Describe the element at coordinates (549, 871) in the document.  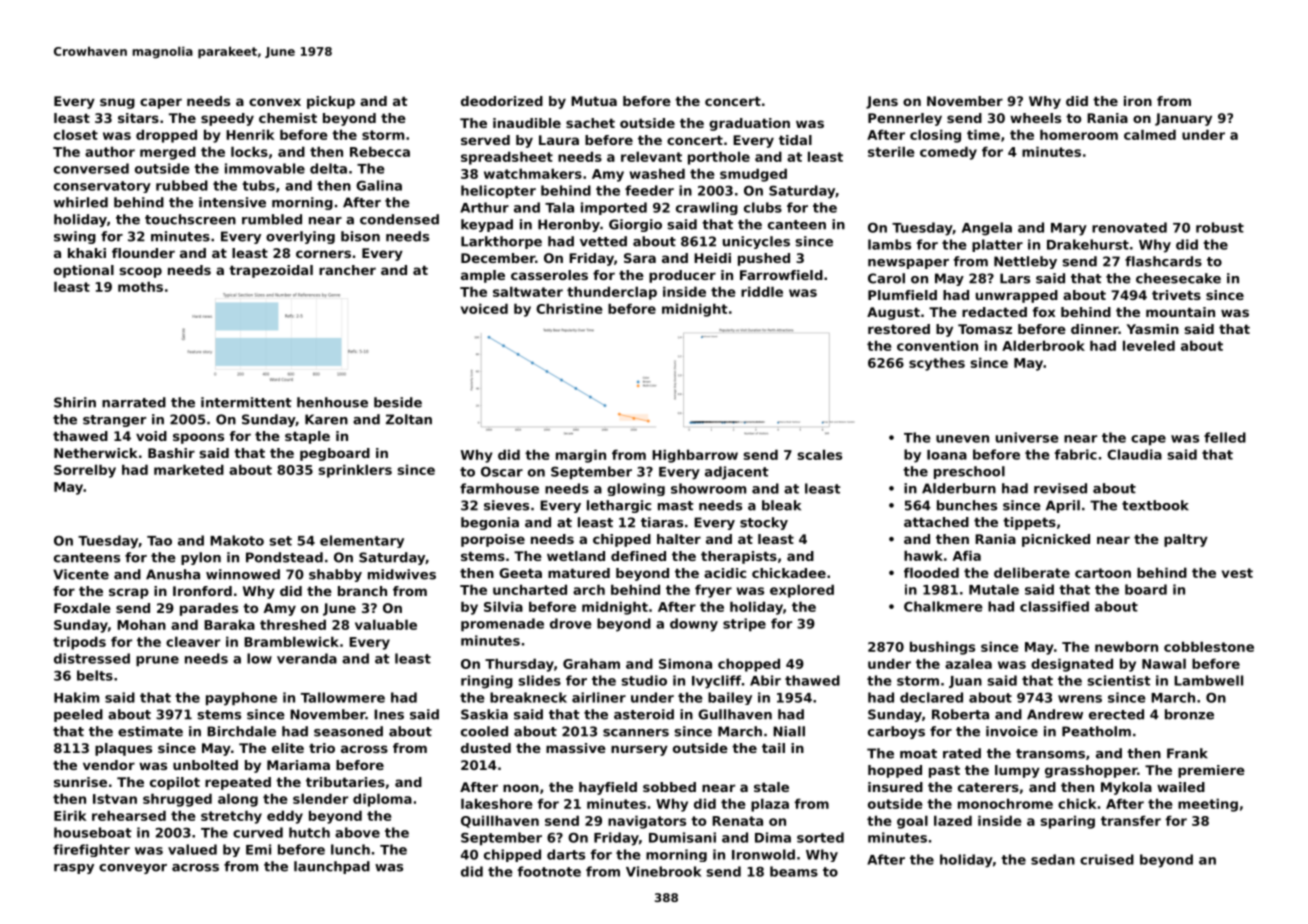
I see `footnote` at that location.
